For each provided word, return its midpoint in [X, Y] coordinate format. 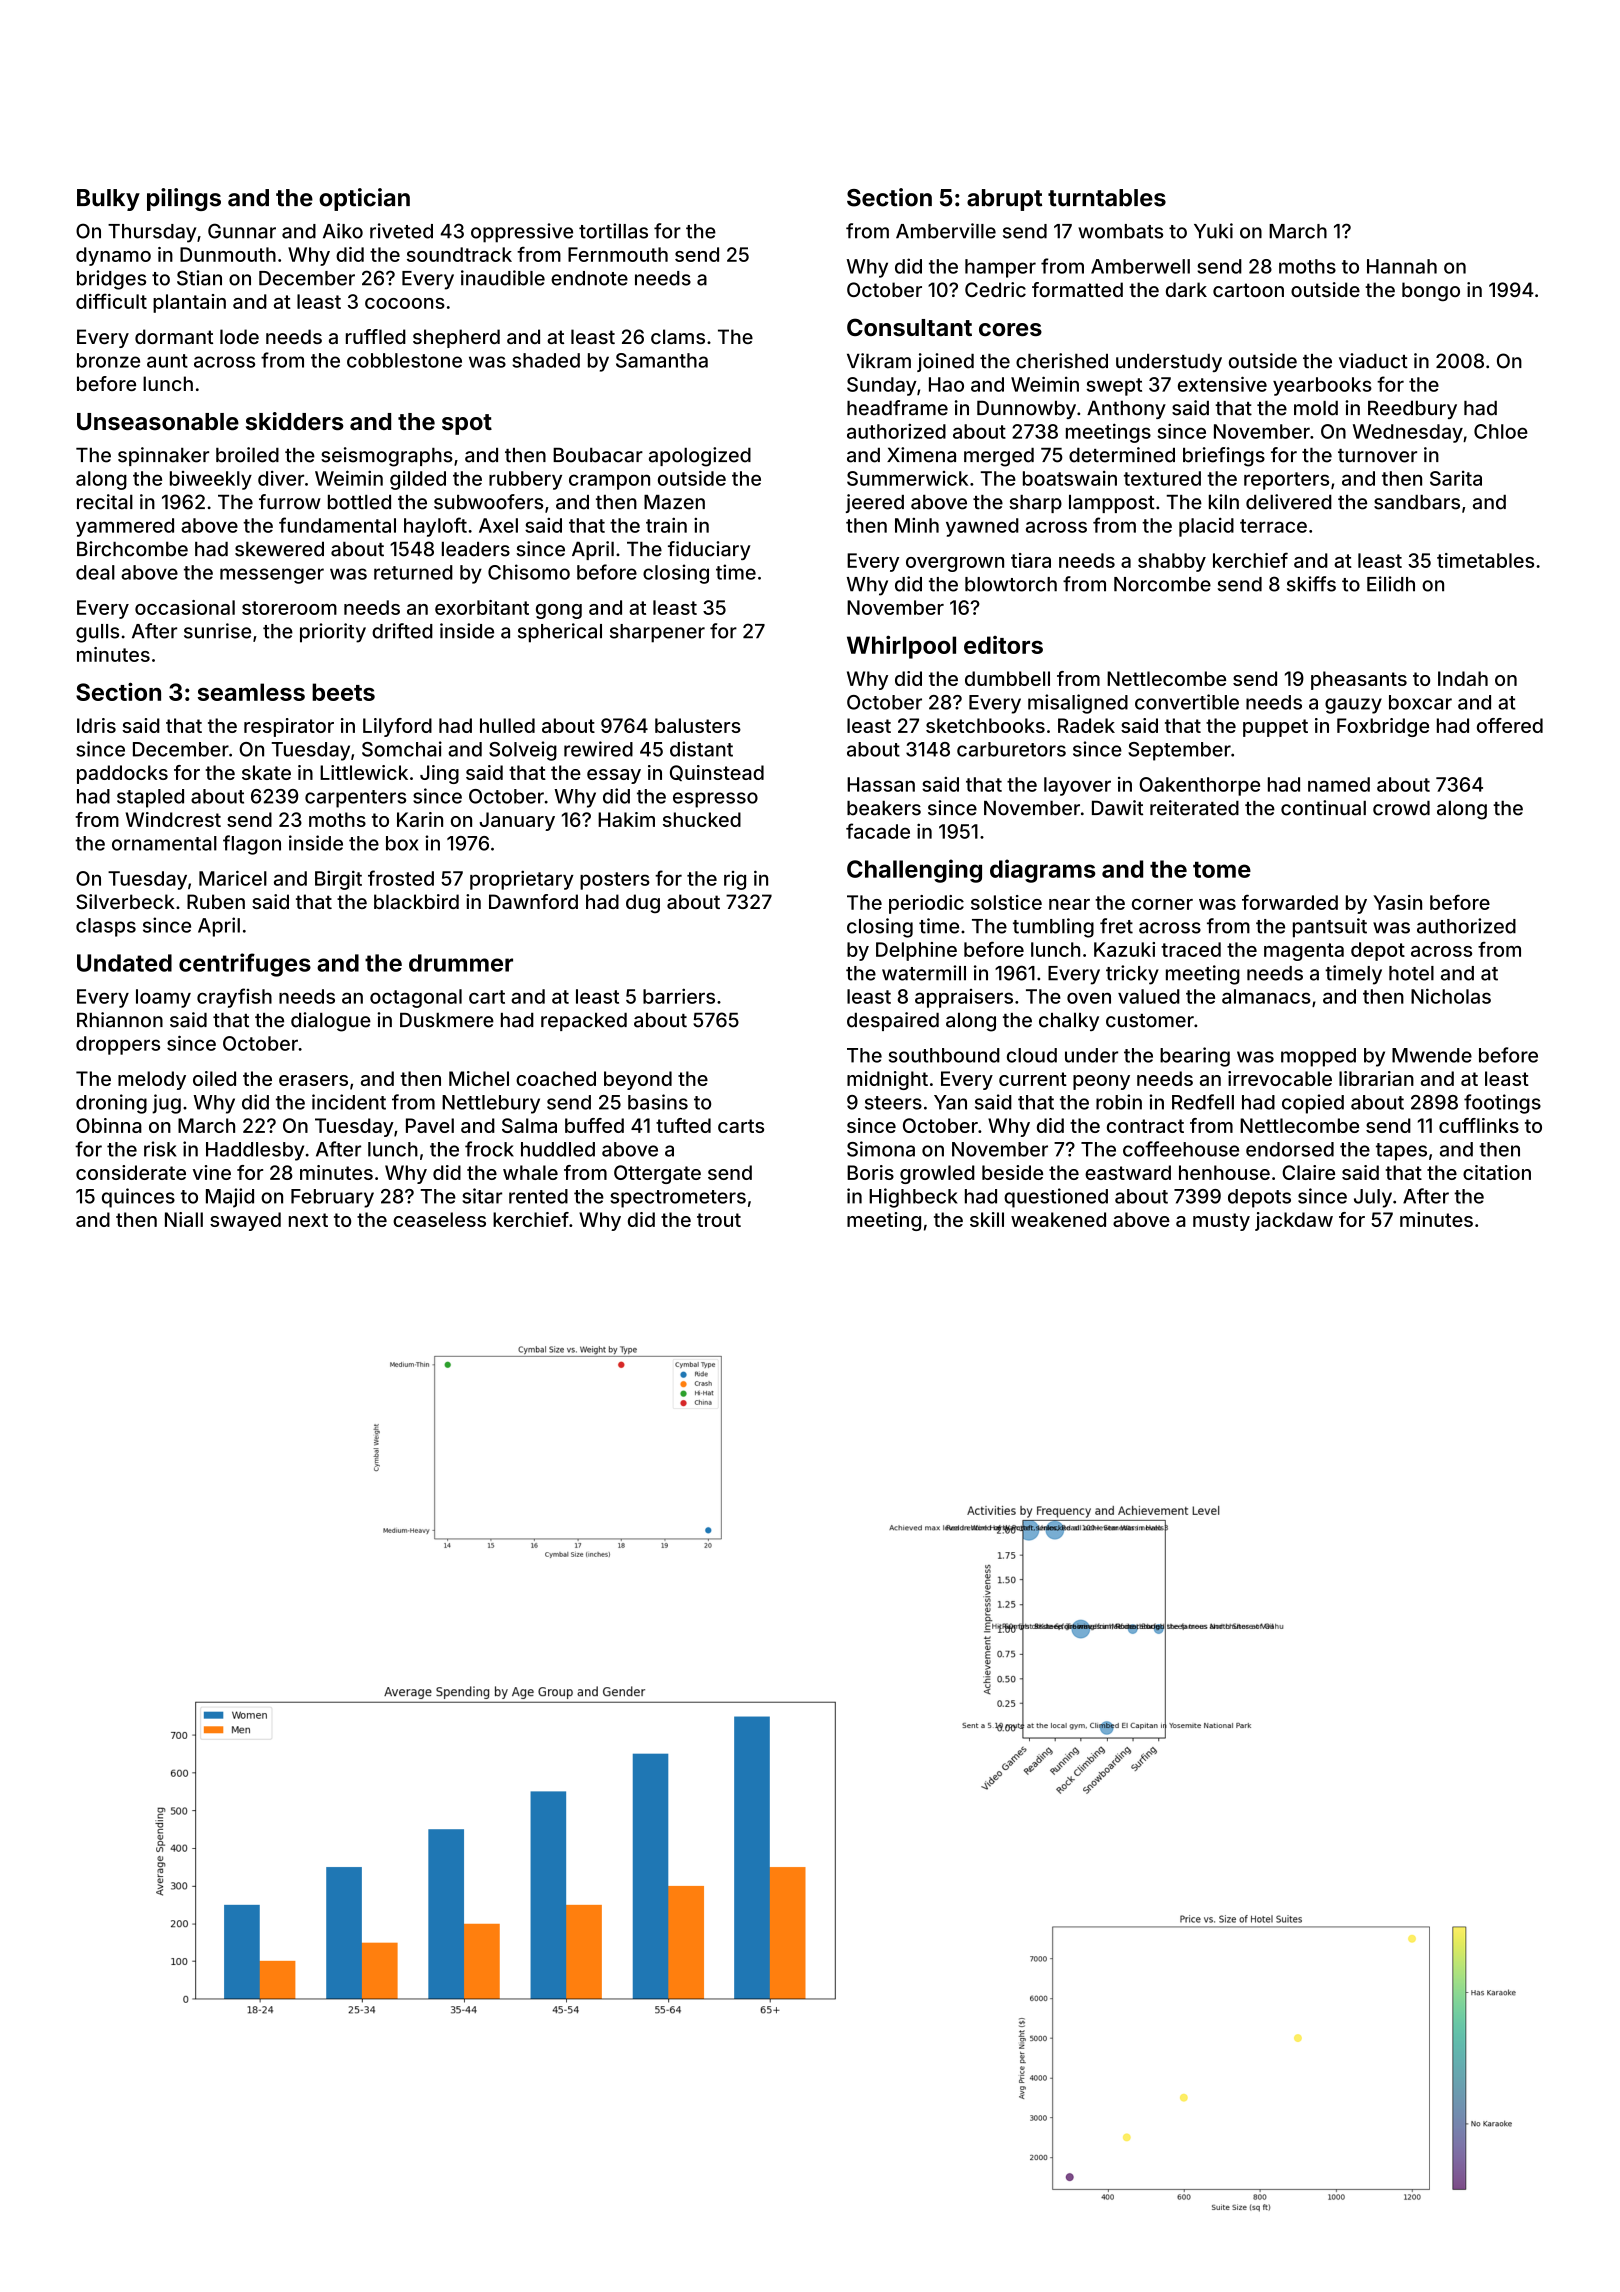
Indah [1463, 678]
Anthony [1126, 410]
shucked [702, 819]
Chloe [1501, 431]
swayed [245, 1221]
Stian [199, 278]
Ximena [921, 455]
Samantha [662, 360]
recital [105, 502]
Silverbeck [125, 901]
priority [333, 633]
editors [1003, 645]
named [1339, 784]
